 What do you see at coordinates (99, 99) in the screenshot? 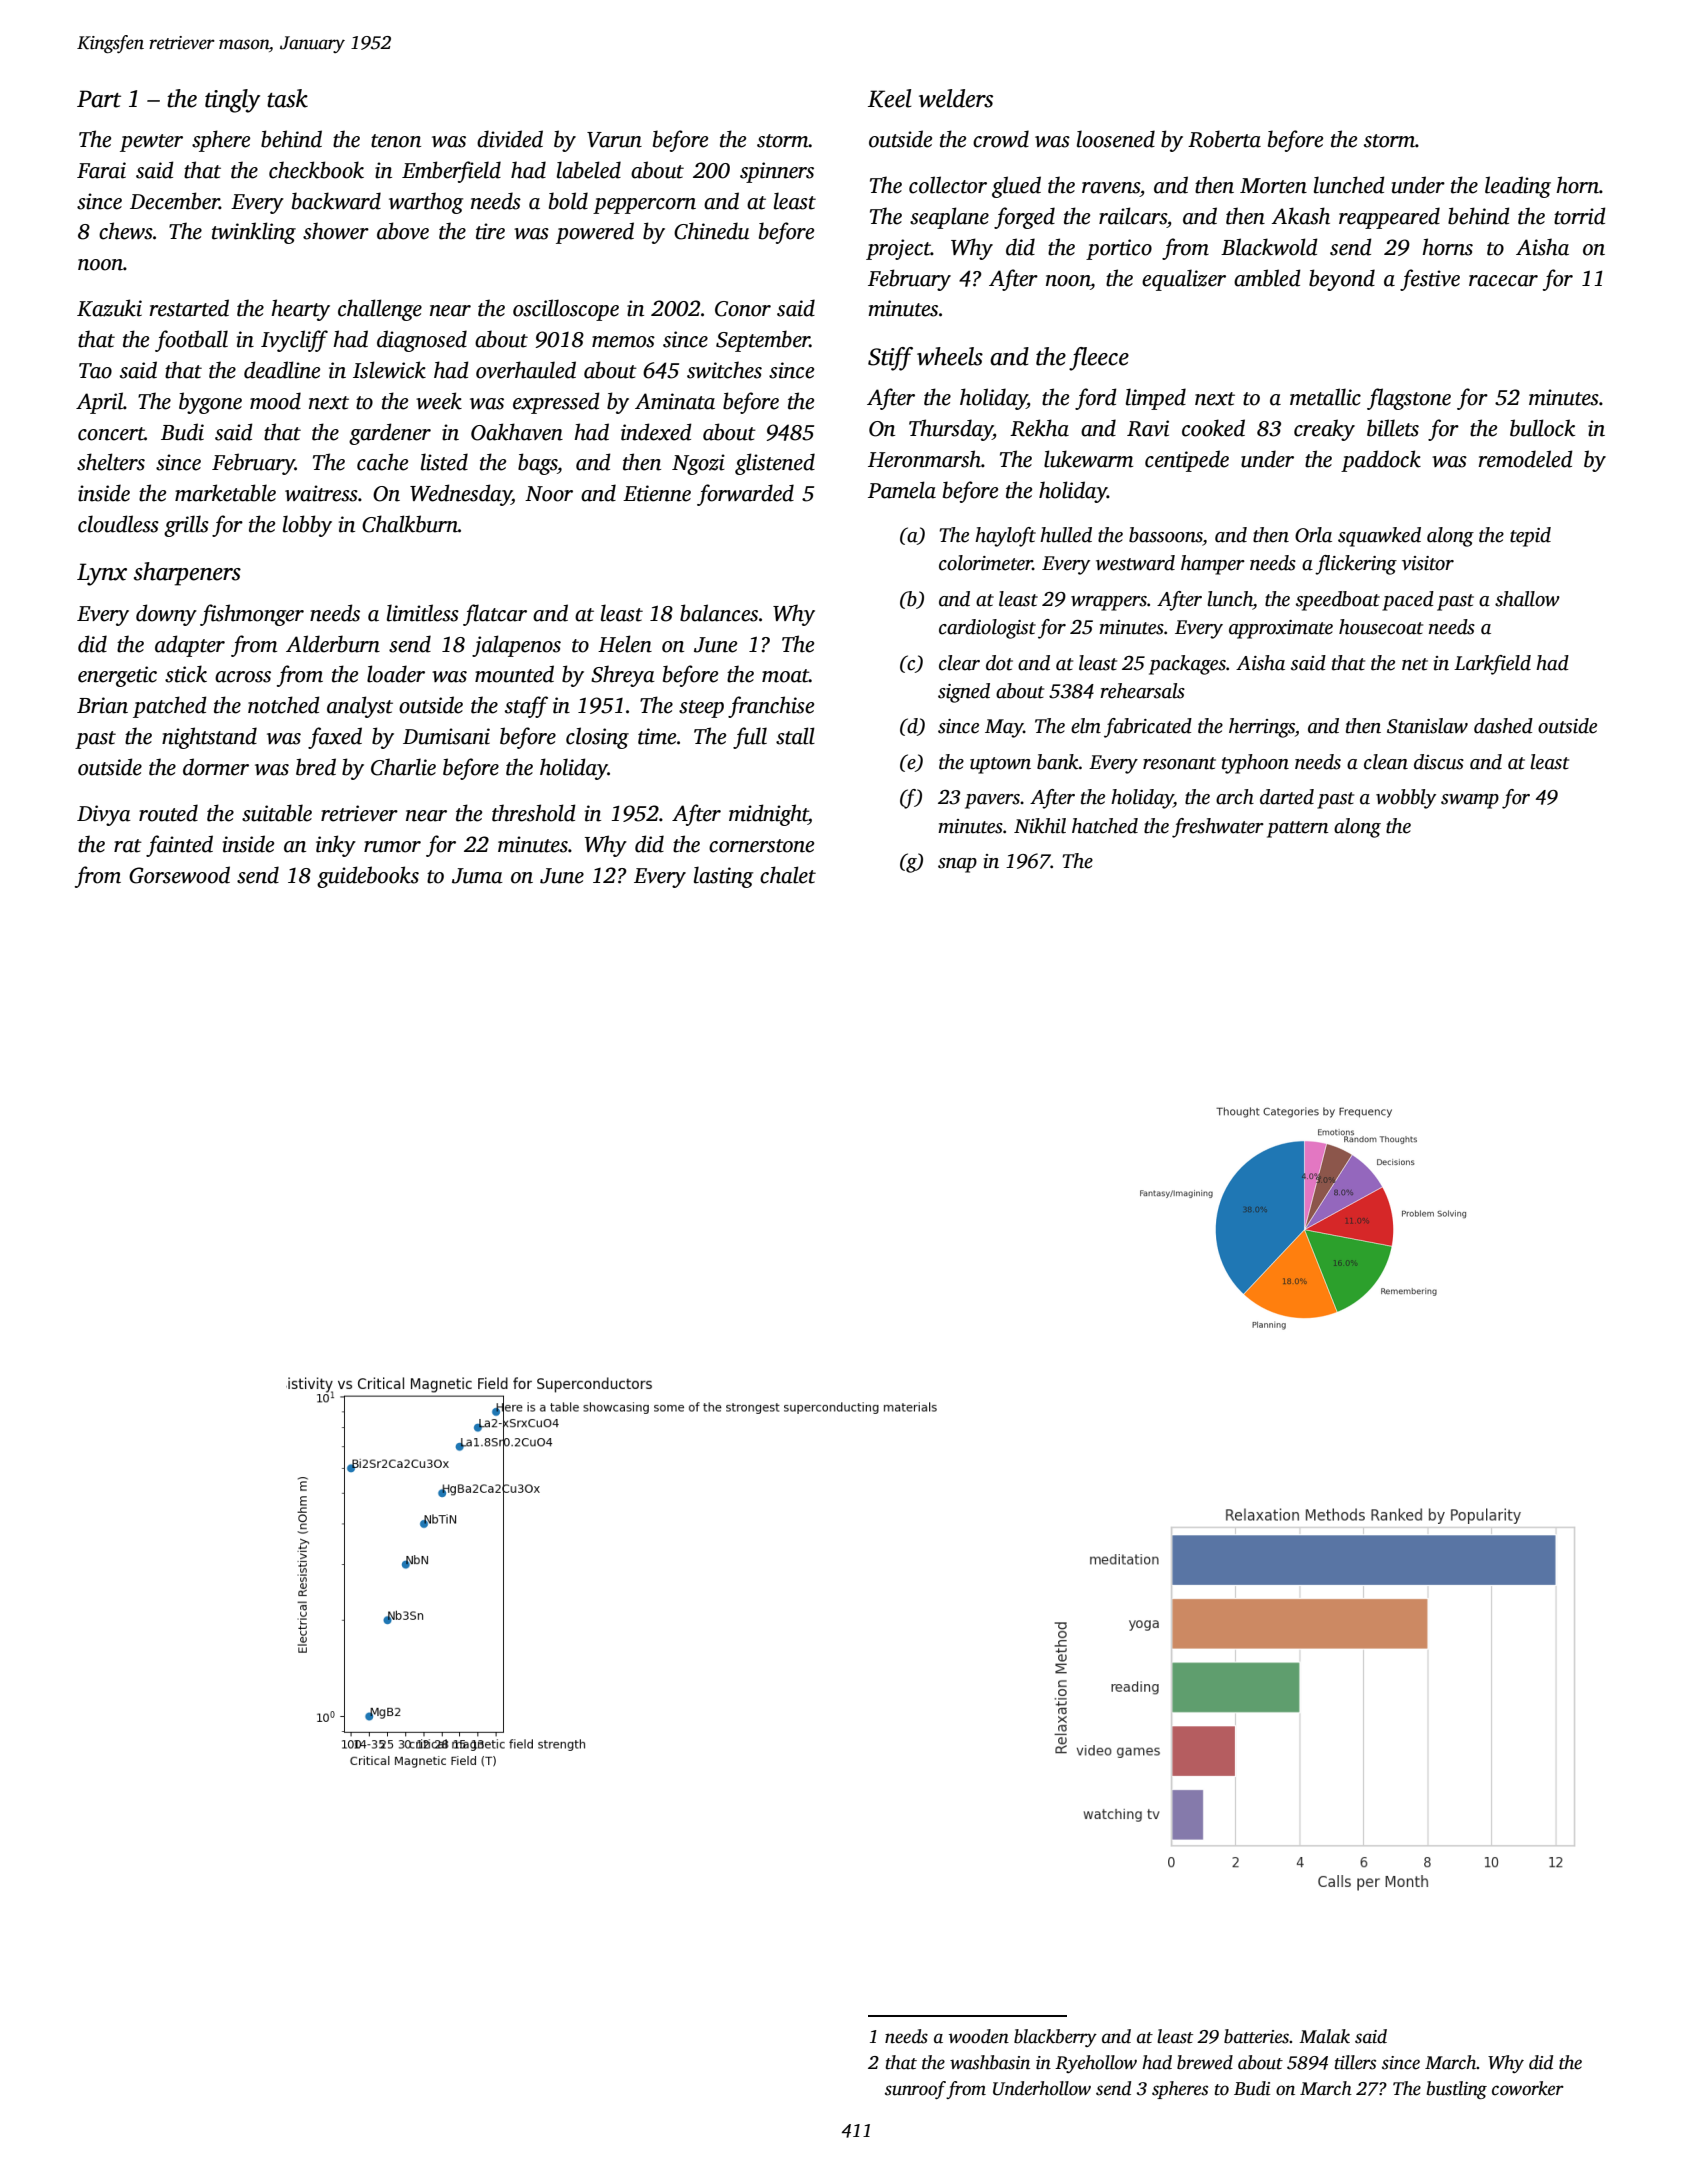
I see `Part` at bounding box center [99, 99].
